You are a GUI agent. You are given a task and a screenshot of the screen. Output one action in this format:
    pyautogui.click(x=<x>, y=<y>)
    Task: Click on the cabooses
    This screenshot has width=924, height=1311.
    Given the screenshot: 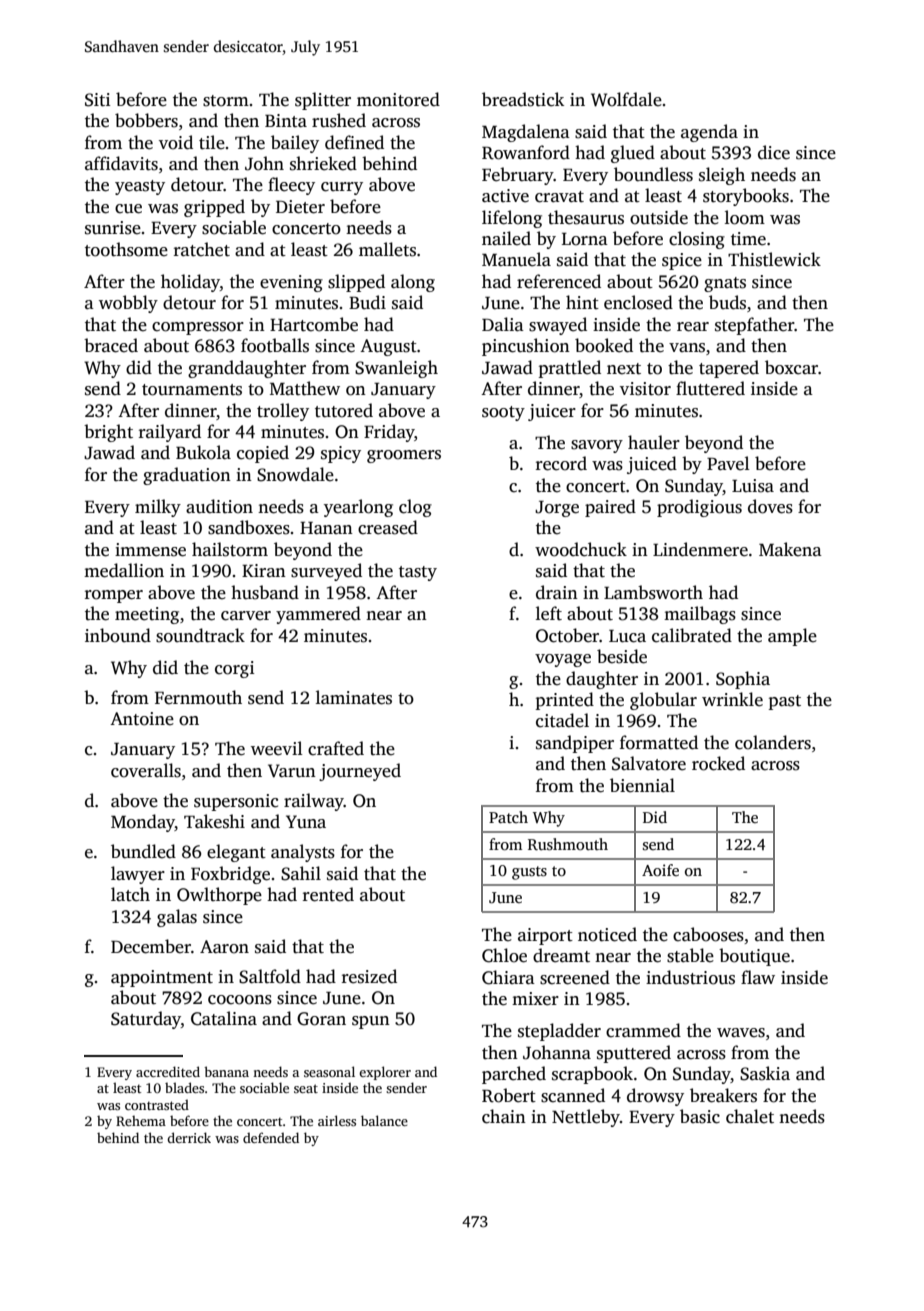 What is the action you would take?
    pyautogui.click(x=708, y=934)
